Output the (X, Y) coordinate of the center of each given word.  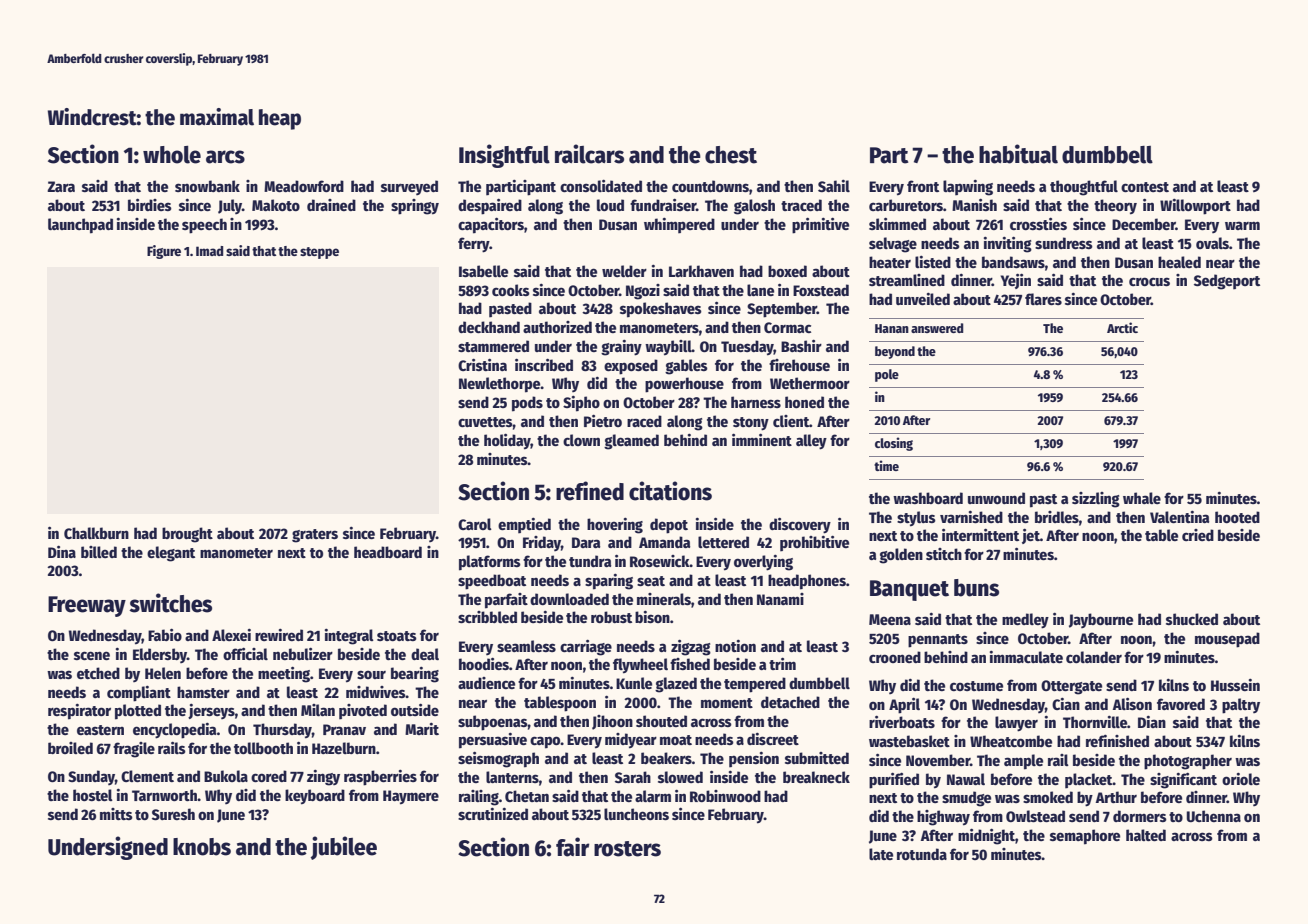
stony (751, 424)
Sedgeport (1227, 282)
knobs (202, 847)
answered (937, 328)
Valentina (1179, 517)
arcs (225, 157)
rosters (627, 849)
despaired (490, 206)
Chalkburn (96, 533)
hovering (615, 526)
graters (315, 536)
